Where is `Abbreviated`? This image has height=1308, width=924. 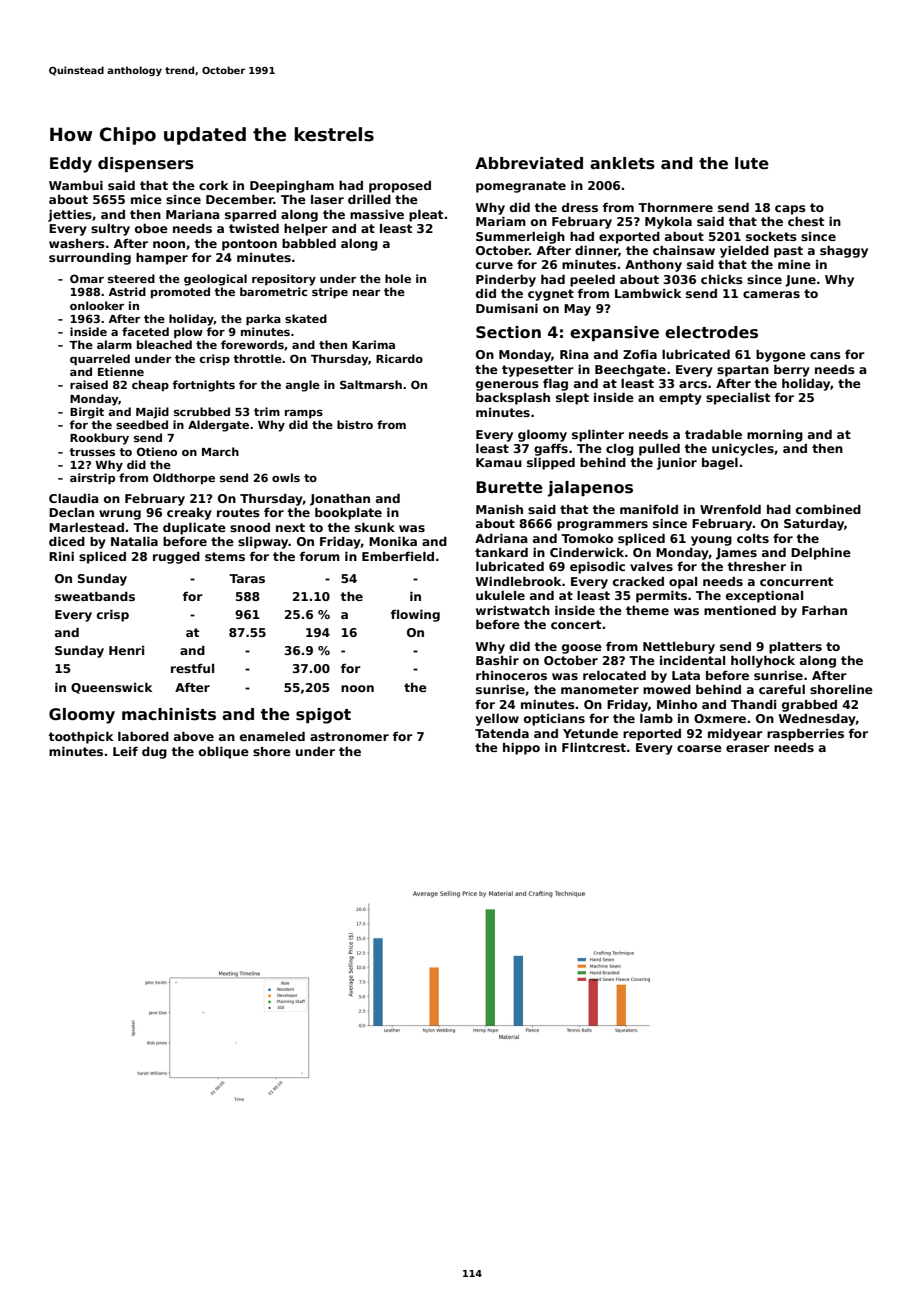
Abbreviated is located at coordinates (529, 163).
